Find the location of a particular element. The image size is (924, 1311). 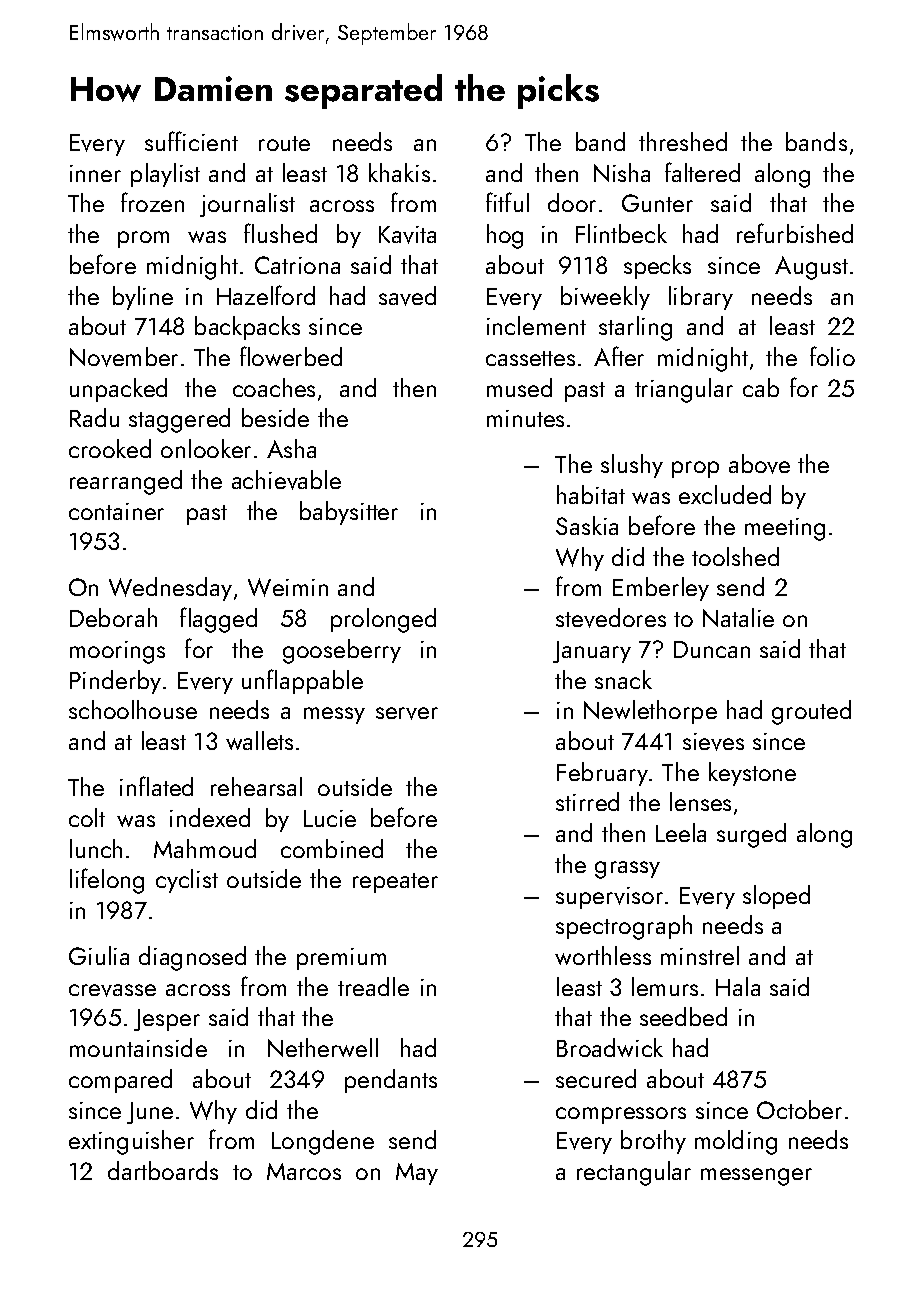

moorings is located at coordinates (117, 652).
